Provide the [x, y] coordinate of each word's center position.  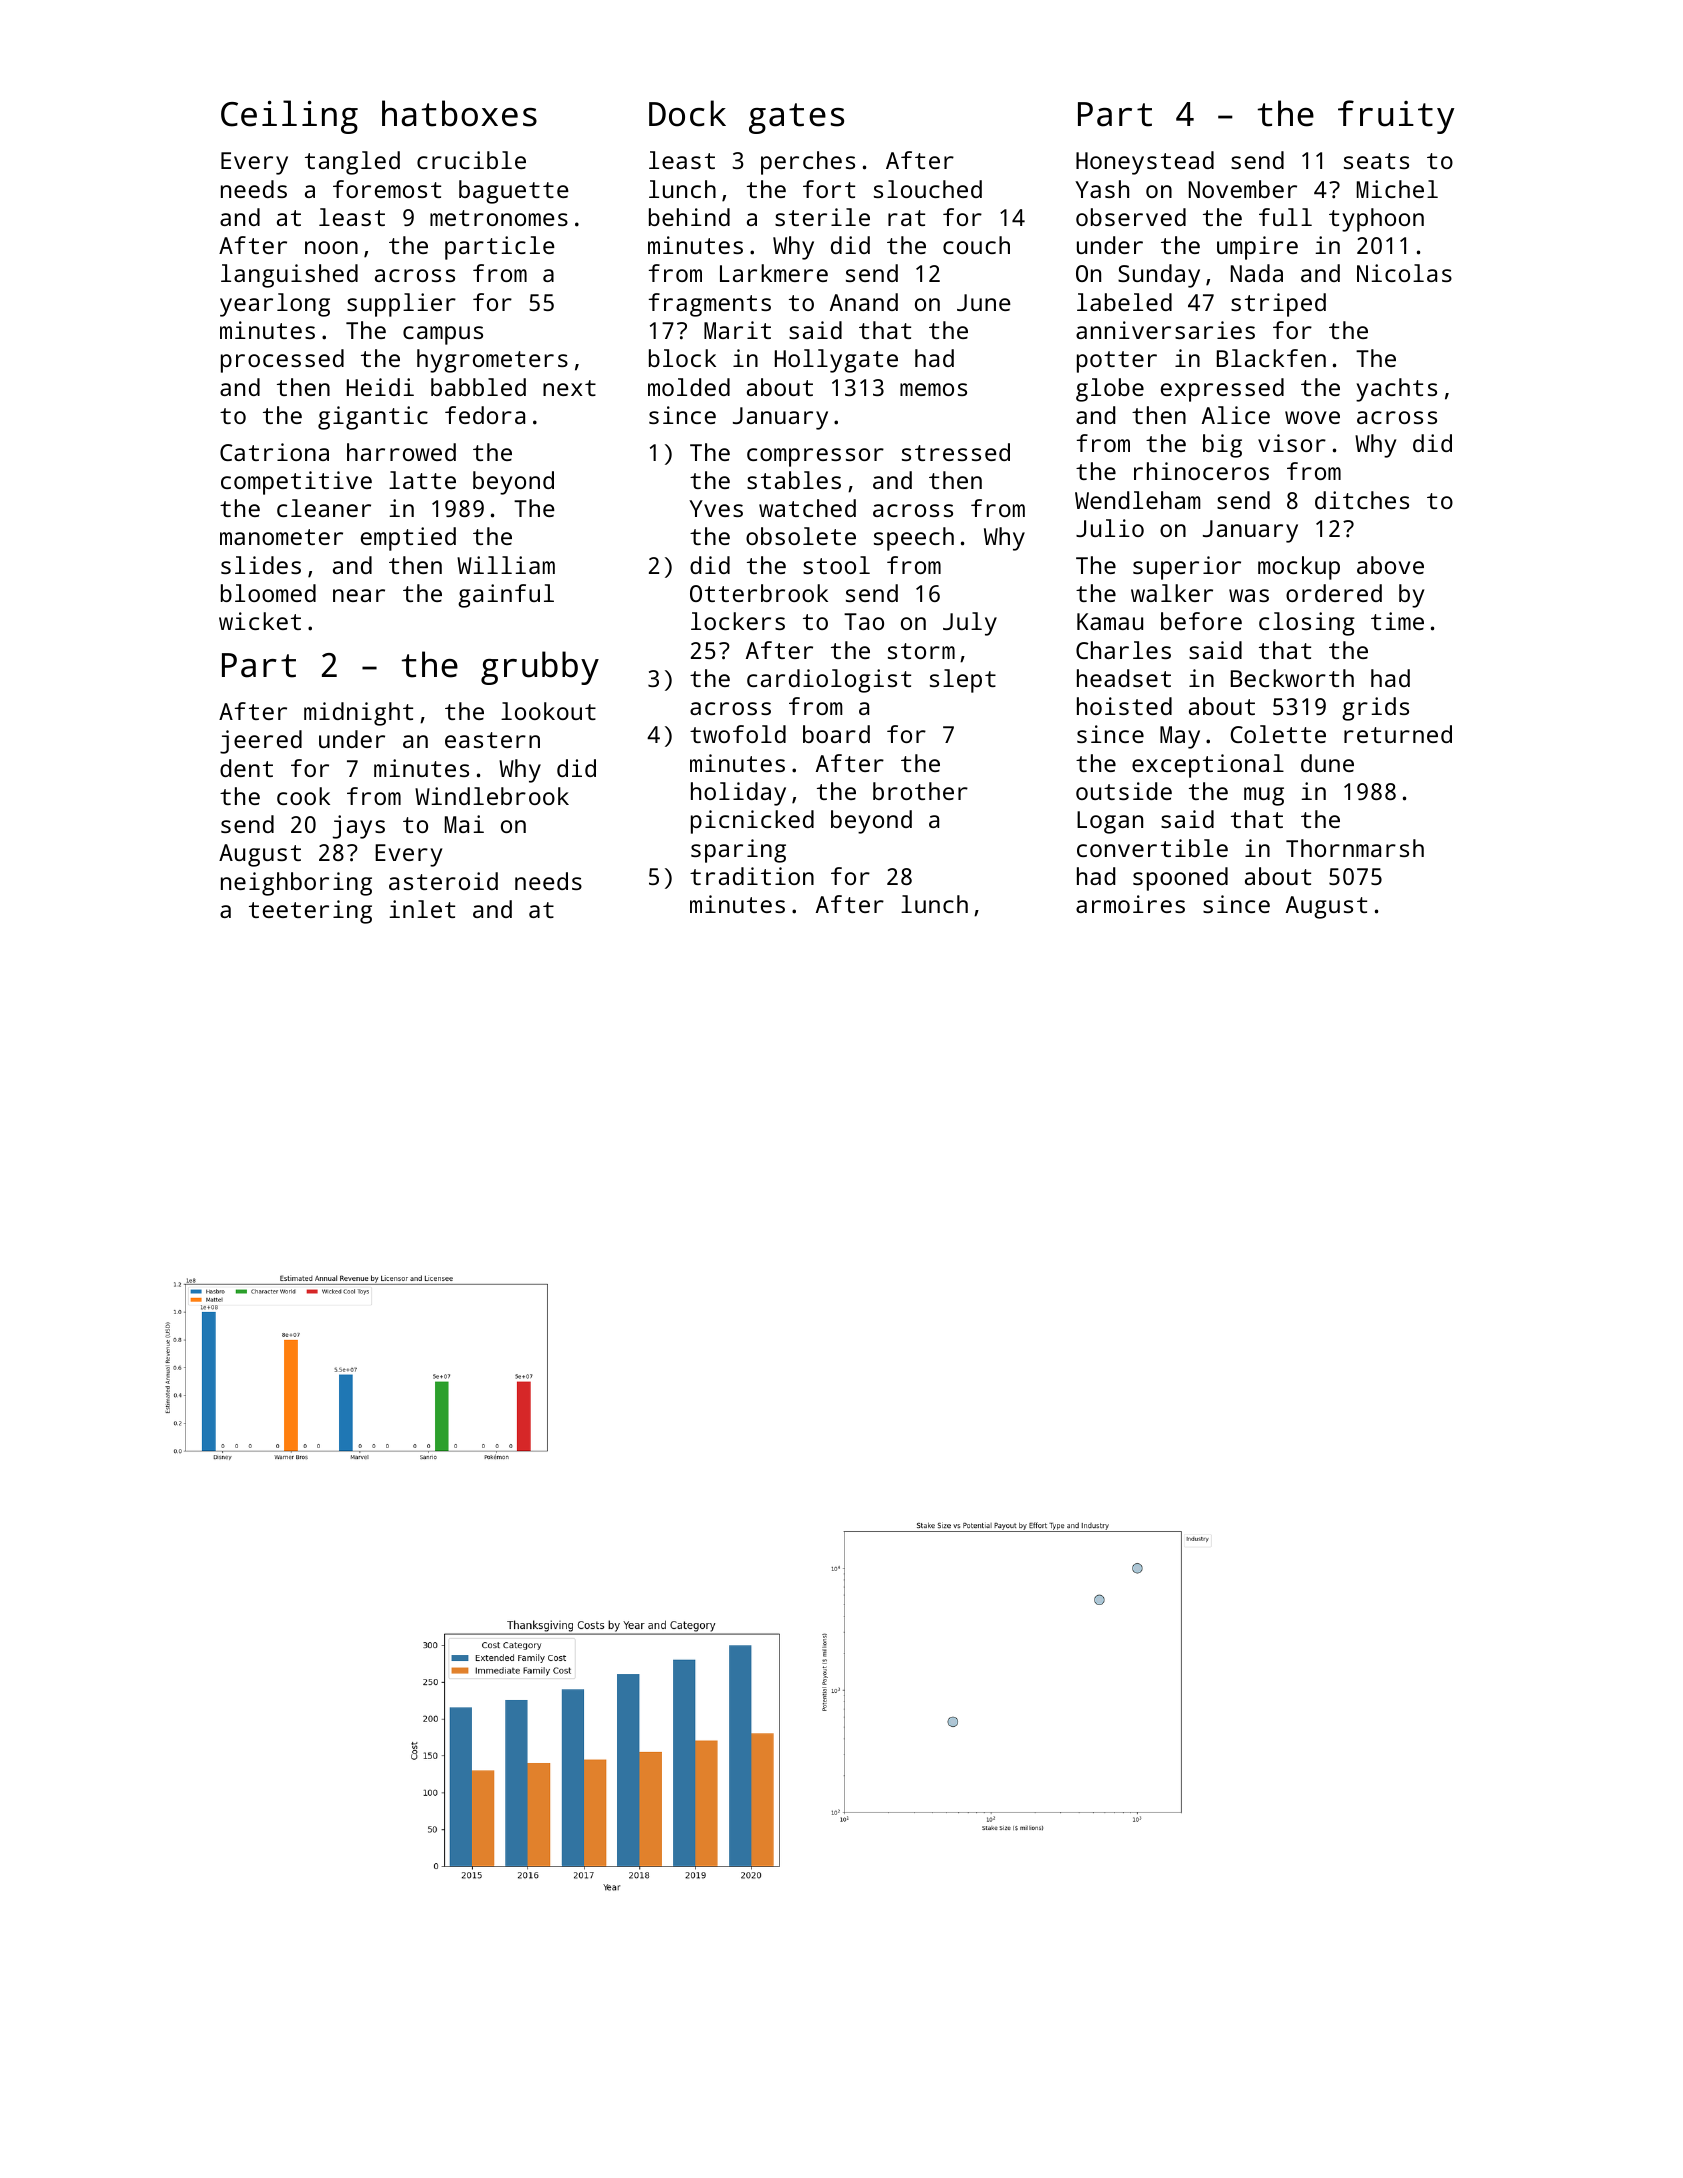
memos [933, 389]
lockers [738, 621]
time [1397, 621]
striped [1278, 305]
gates [796, 118]
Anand [864, 302]
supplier [401, 305]
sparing [738, 851]
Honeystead [1145, 163]
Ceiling [289, 117]
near [359, 595]
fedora [485, 415]
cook [303, 796]
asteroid [443, 881]
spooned [1180, 879]
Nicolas [1404, 273]
